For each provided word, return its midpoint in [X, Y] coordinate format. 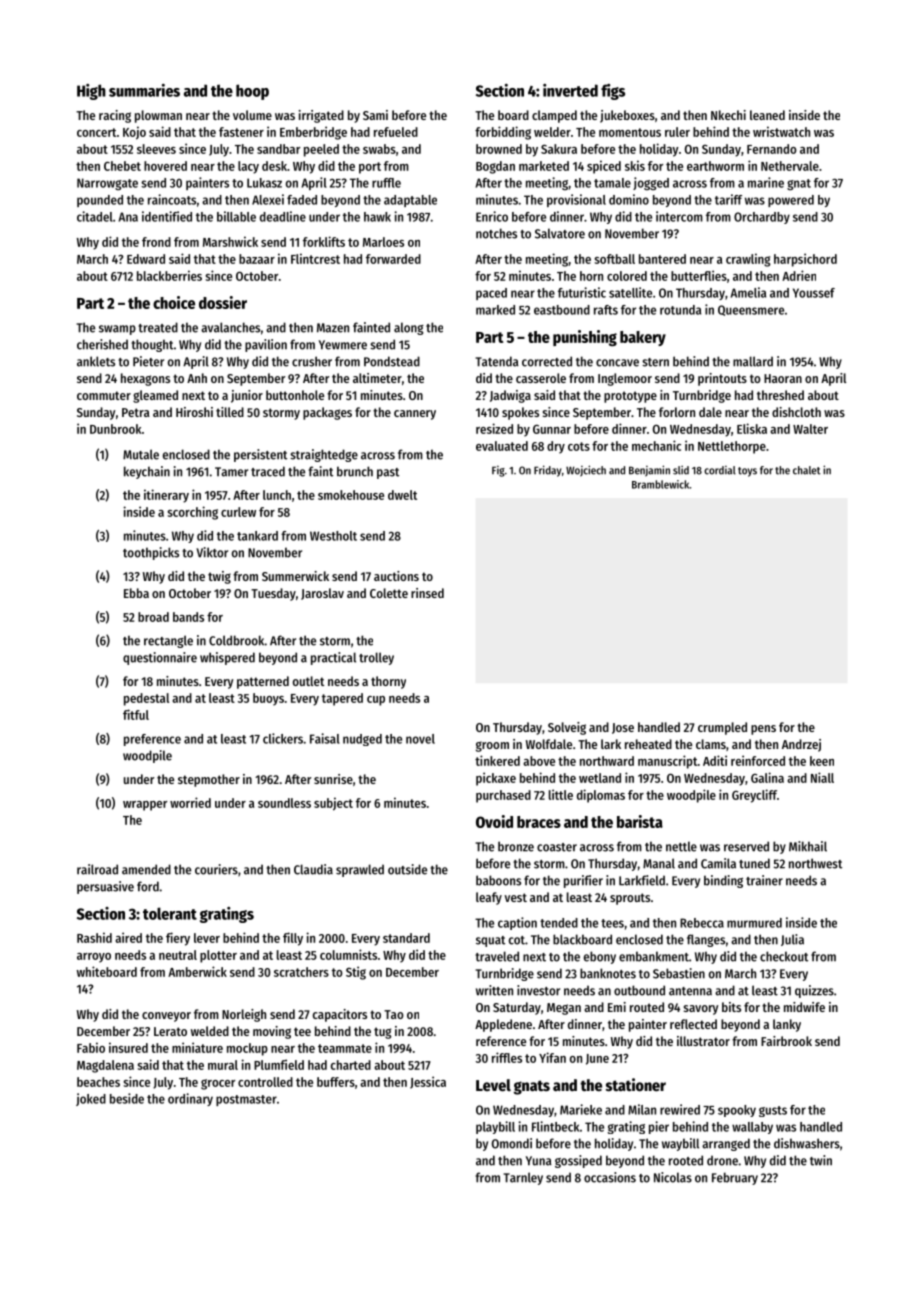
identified [167, 216]
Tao [394, 1014]
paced [491, 294]
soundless [284, 803]
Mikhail [808, 846]
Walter [810, 429]
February [735, 1178]
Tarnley [523, 1178]
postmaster [246, 1100]
